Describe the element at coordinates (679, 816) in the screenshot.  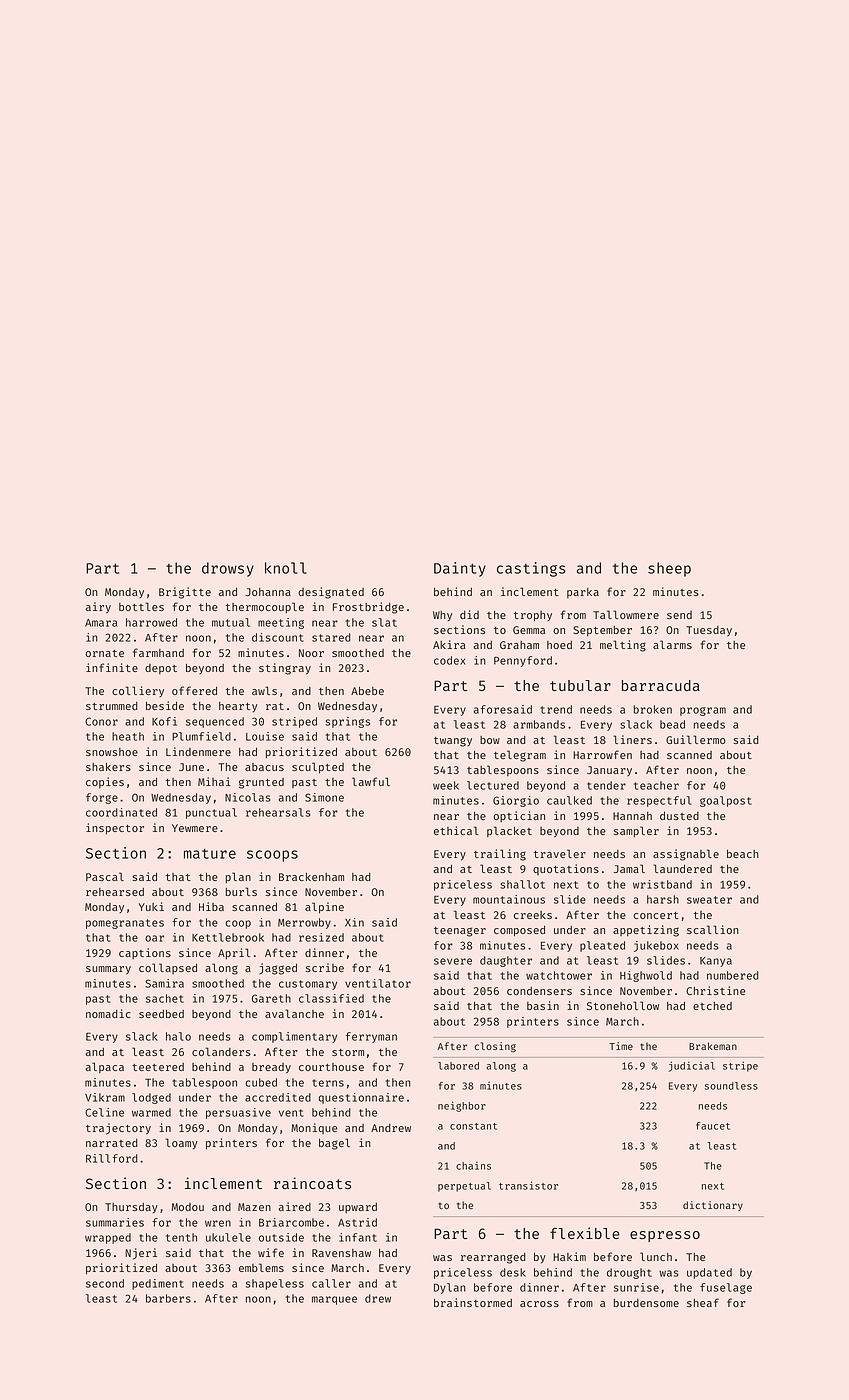
I see `dusted` at that location.
